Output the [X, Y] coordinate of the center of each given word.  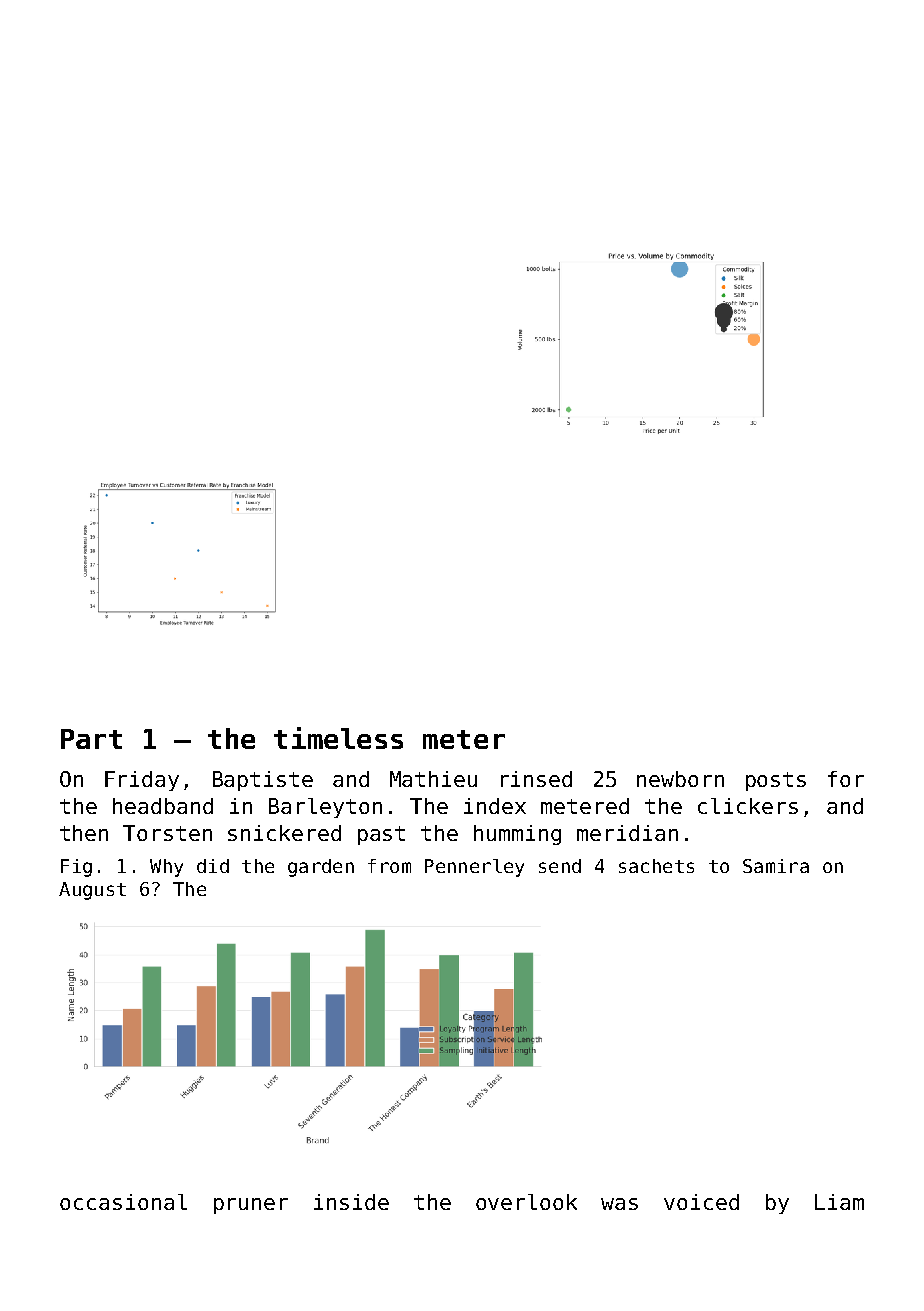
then [84, 833]
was [619, 1204]
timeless [338, 738]
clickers [748, 806]
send [560, 866]
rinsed [536, 779]
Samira [776, 866]
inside [351, 1202]
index [495, 806]
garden [321, 868]
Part [91, 739]
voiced [701, 1202]
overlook [526, 1202]
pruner [251, 1206]
